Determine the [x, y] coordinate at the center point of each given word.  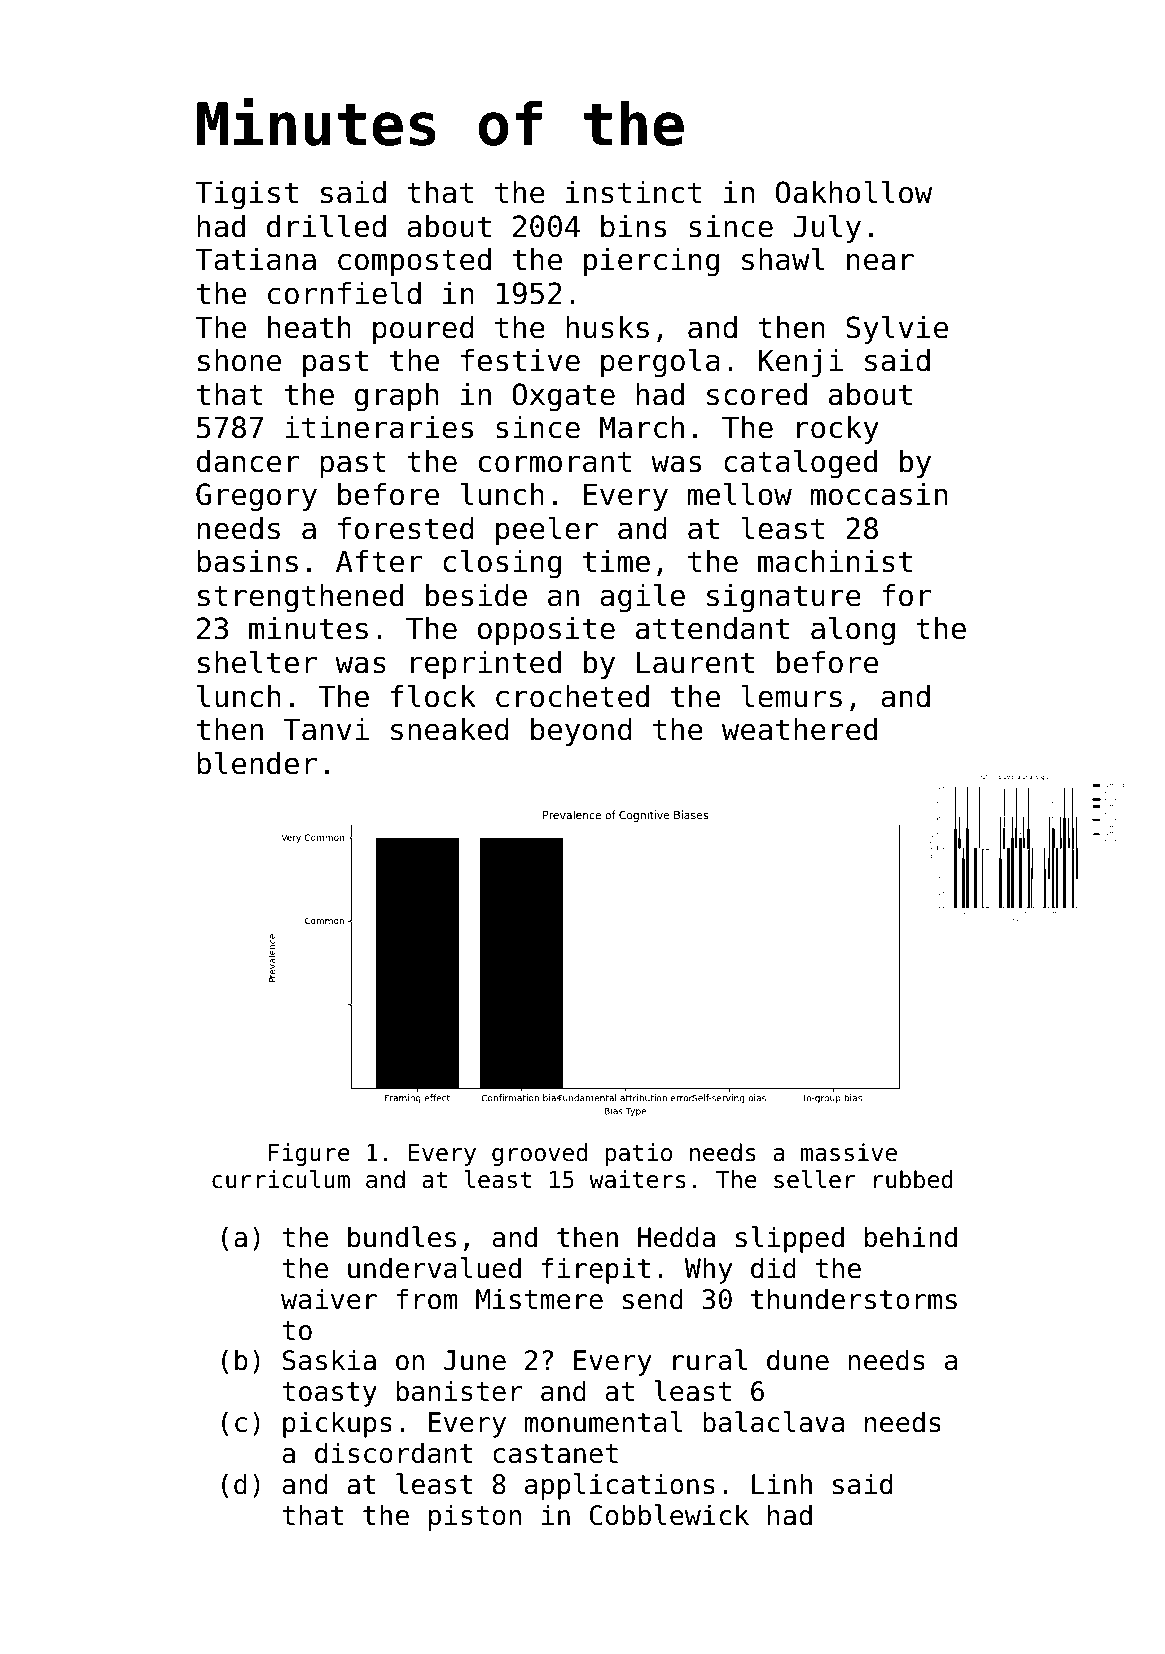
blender [257, 763]
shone [239, 360]
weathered [799, 729]
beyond [581, 732]
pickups [337, 1424]
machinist [835, 561]
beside [476, 595]
